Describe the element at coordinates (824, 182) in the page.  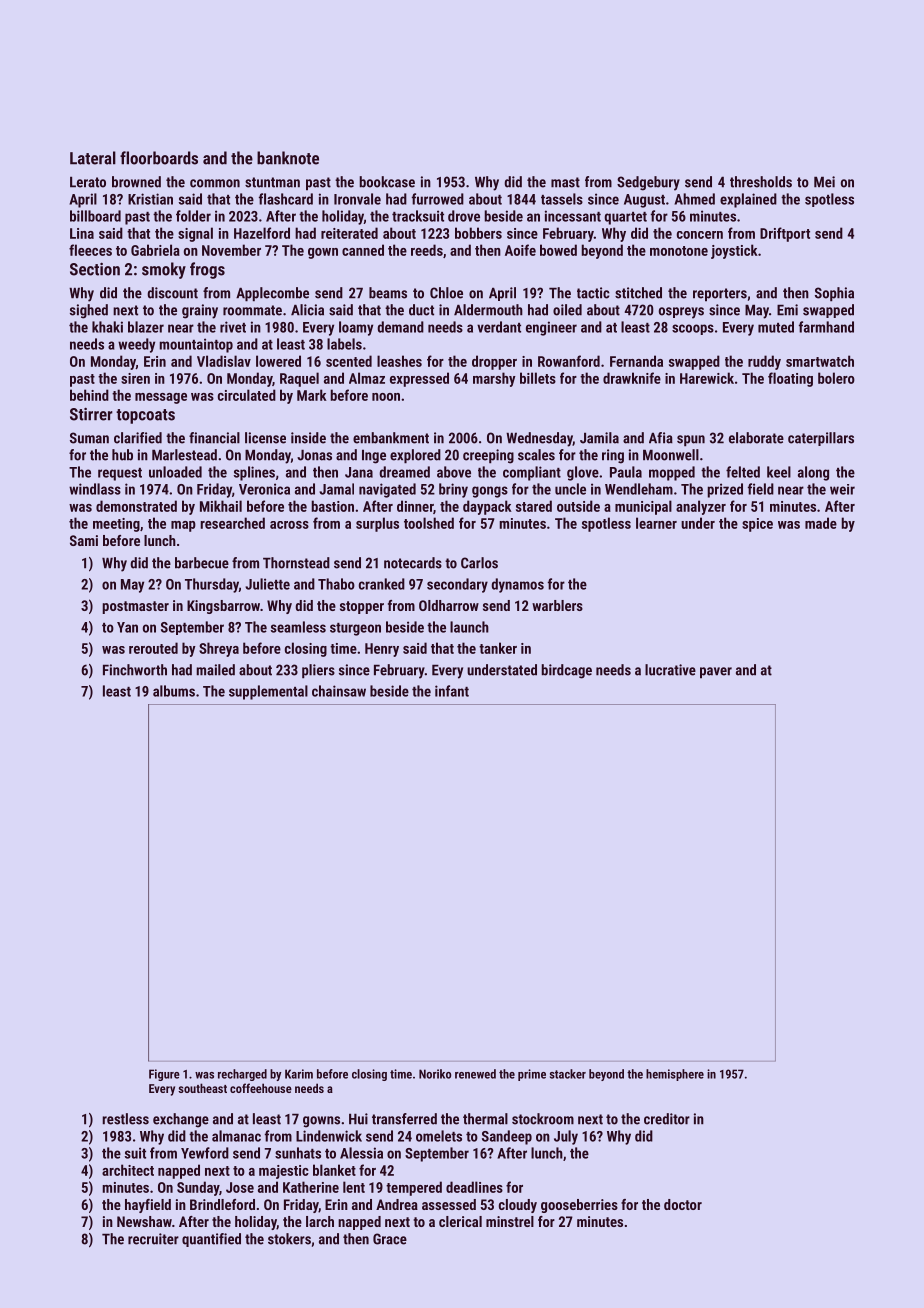
I see `Mei` at that location.
